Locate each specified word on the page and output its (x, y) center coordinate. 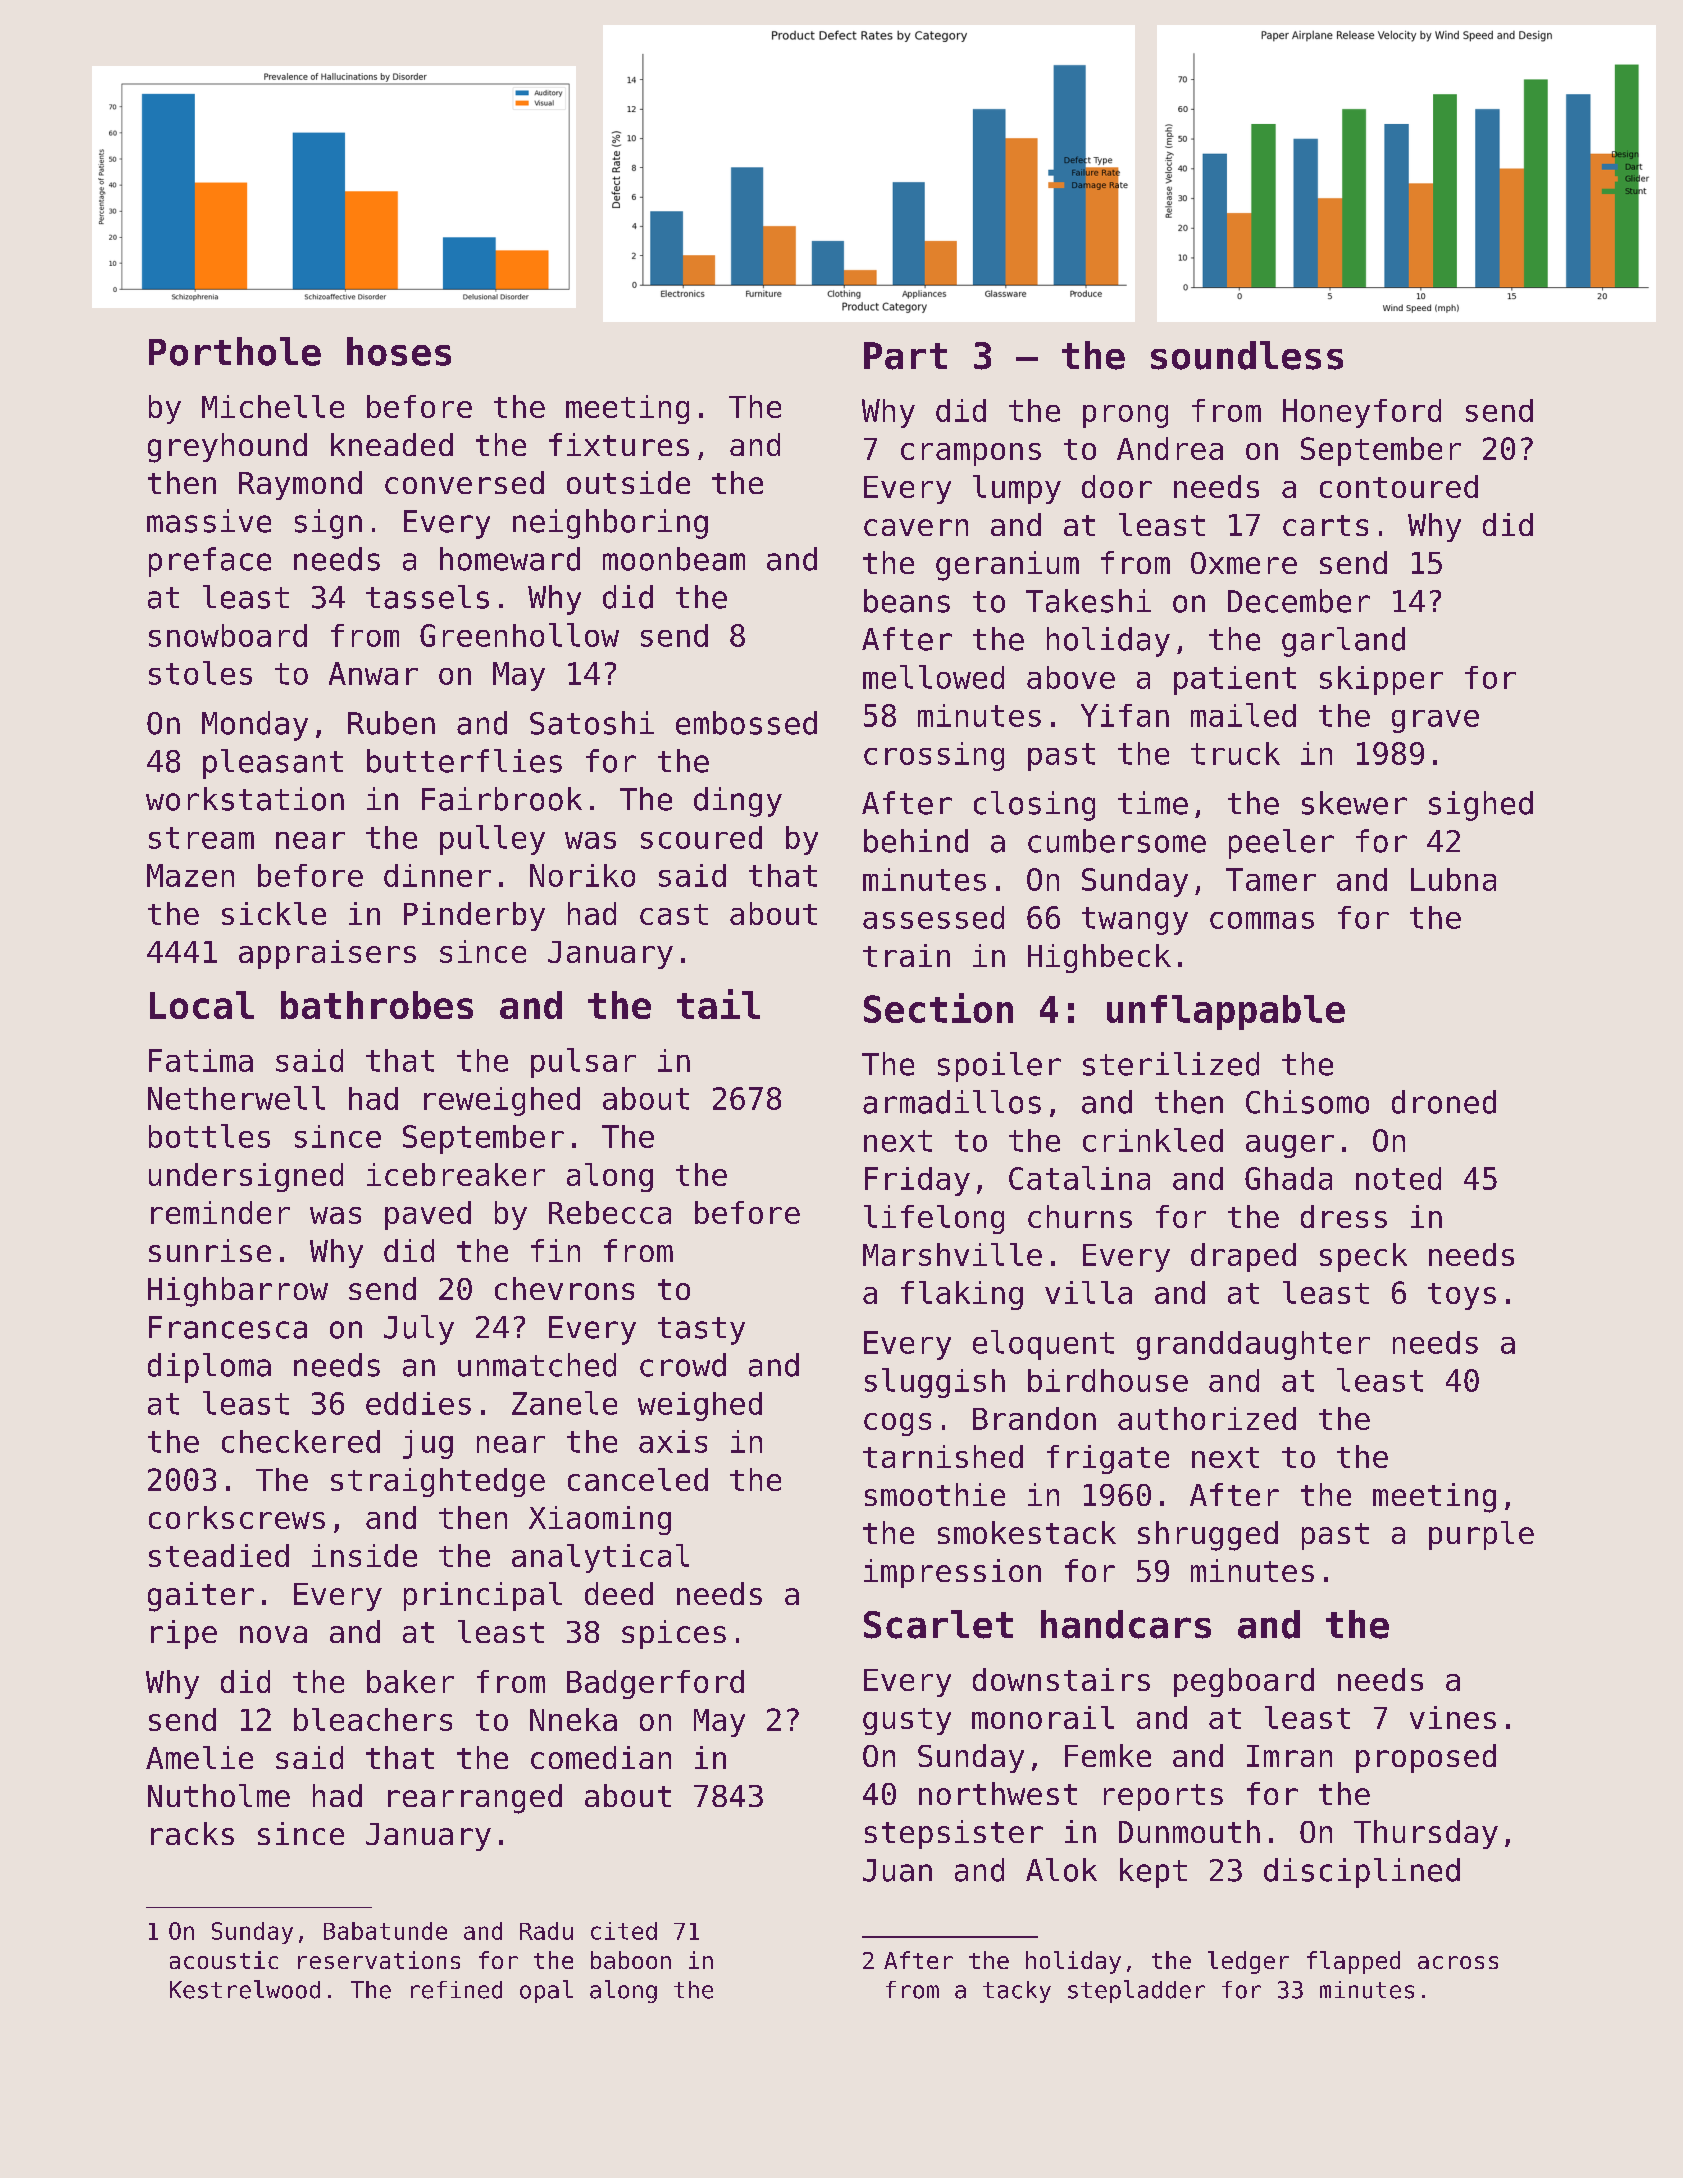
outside (628, 482)
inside (364, 1555)
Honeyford (1362, 413)
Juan (897, 1870)
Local (202, 1005)
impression (952, 1573)
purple (1481, 1535)
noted (1398, 1178)
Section (938, 1008)
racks (192, 1833)
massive (209, 521)
